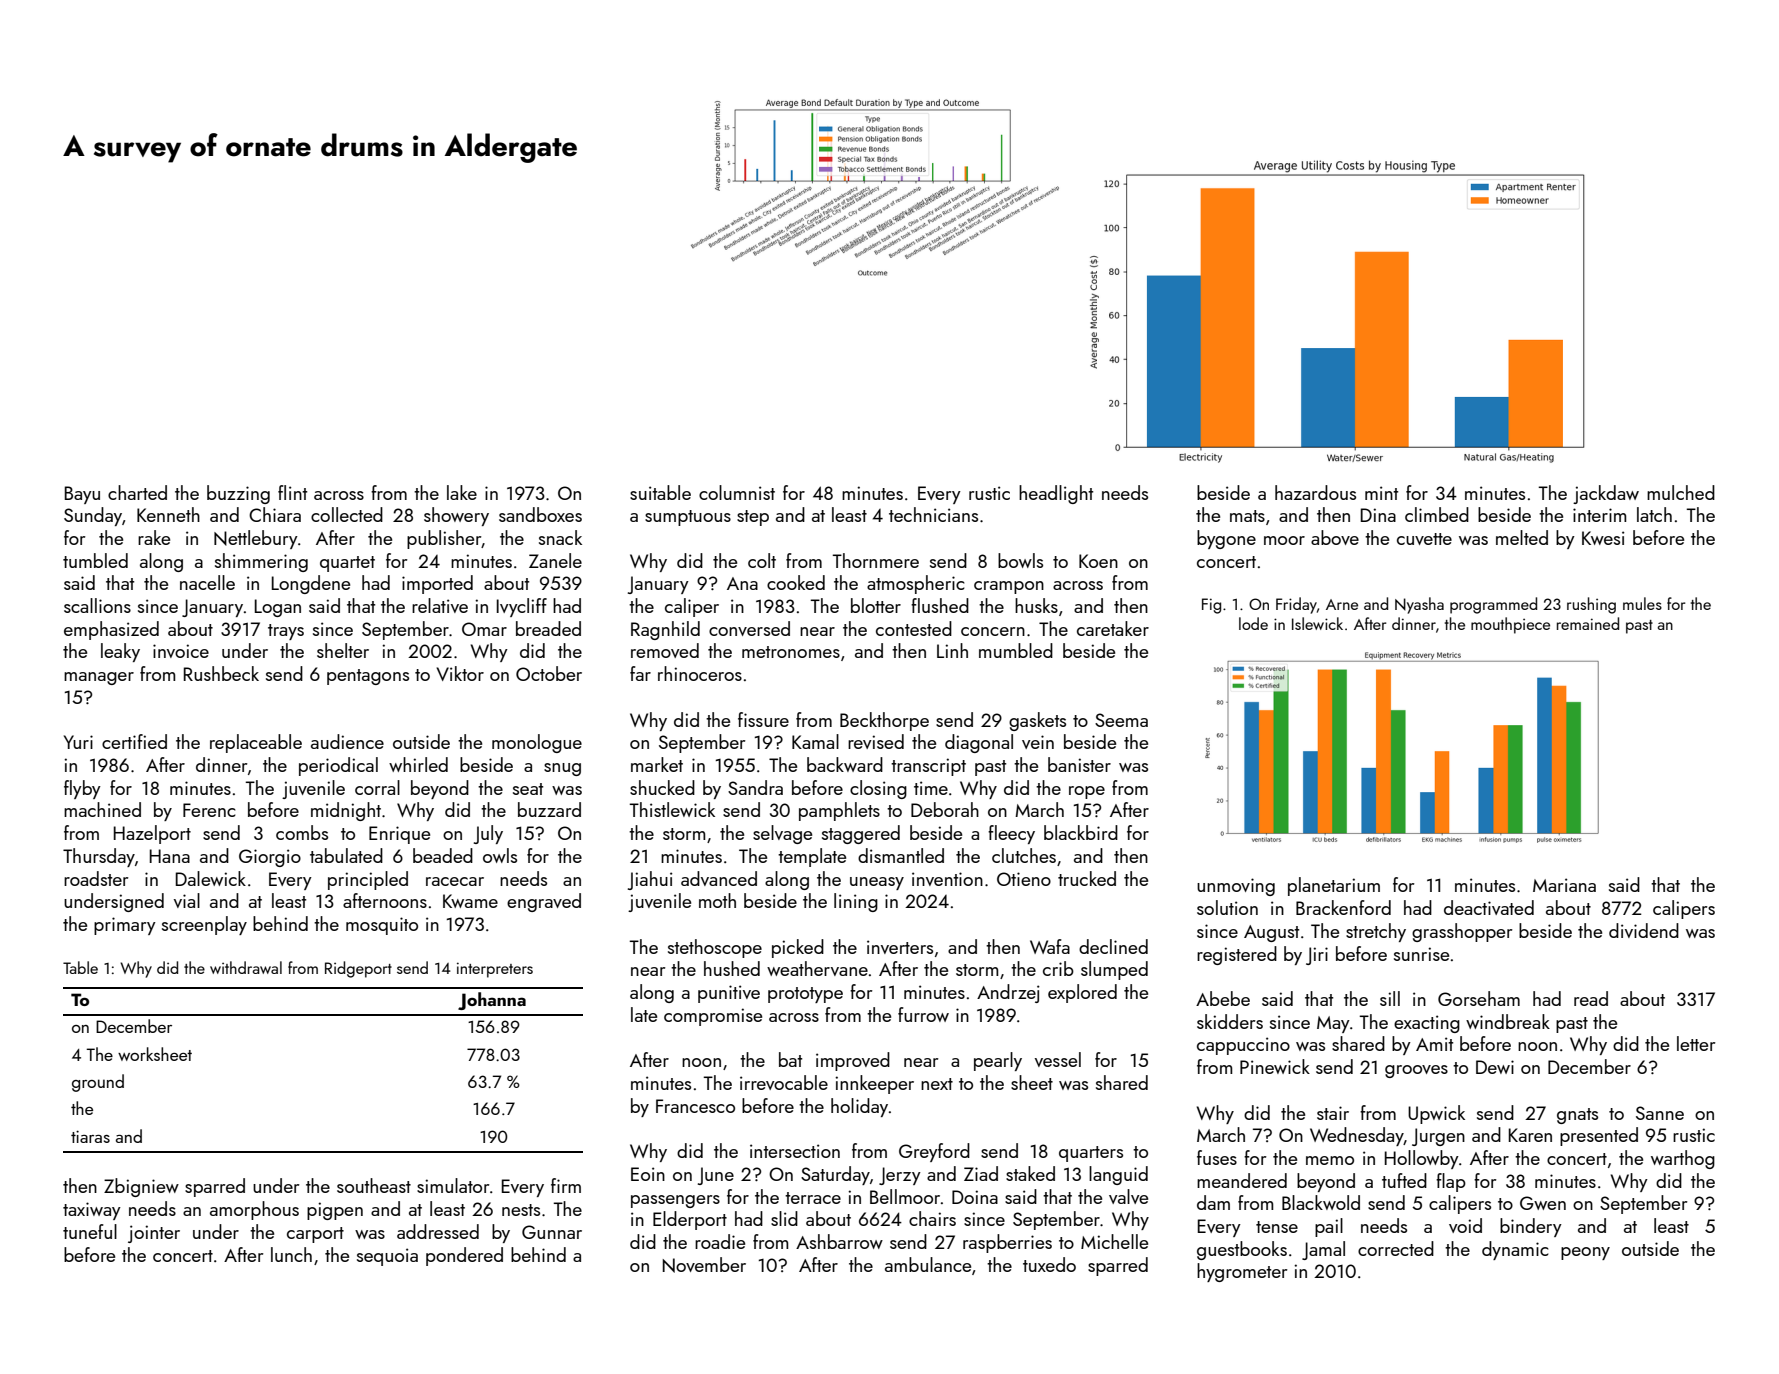  What do you see at coordinates (1564, 885) in the screenshot?
I see `Mariana` at bounding box center [1564, 885].
